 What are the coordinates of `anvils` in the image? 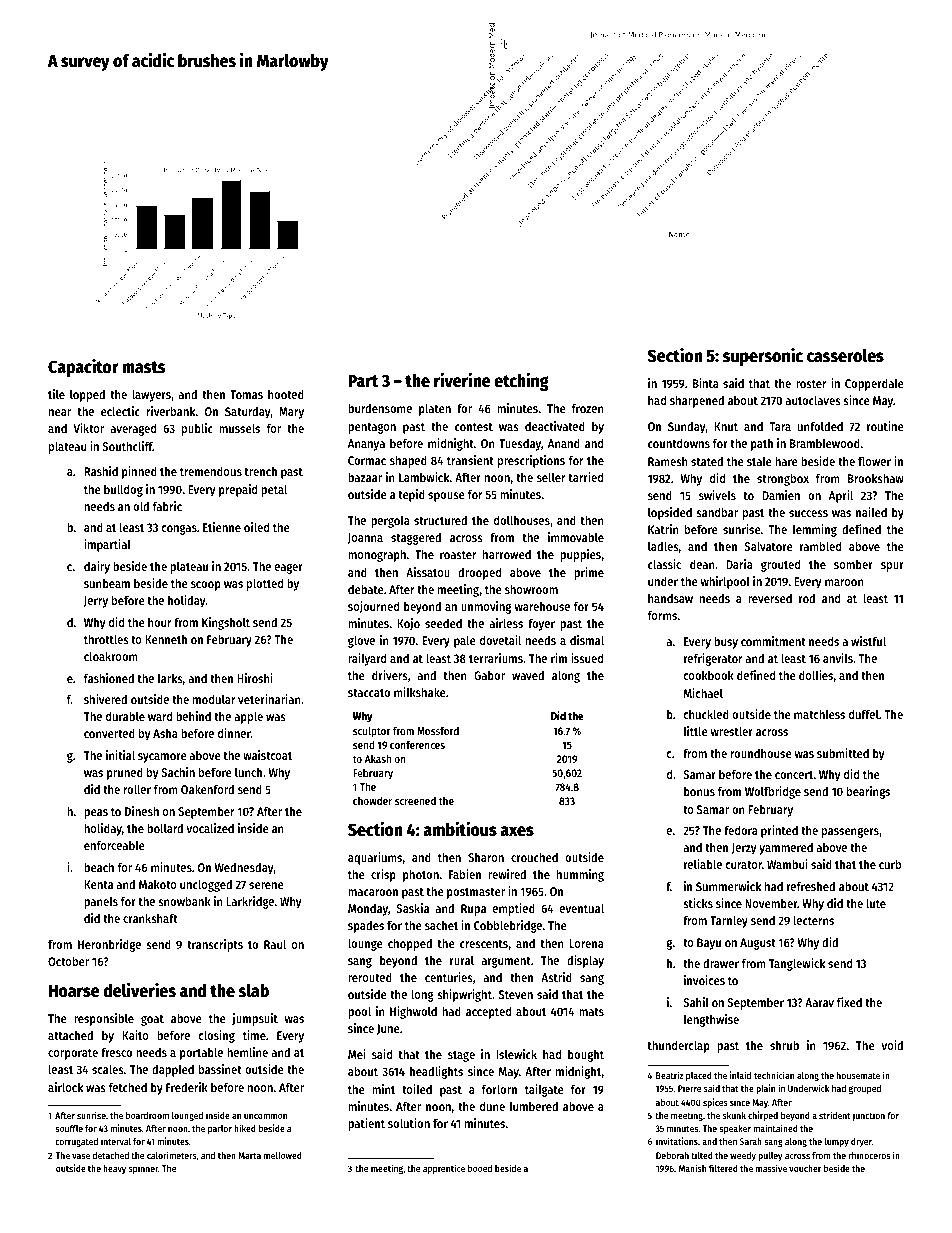 It's located at (838, 658).
